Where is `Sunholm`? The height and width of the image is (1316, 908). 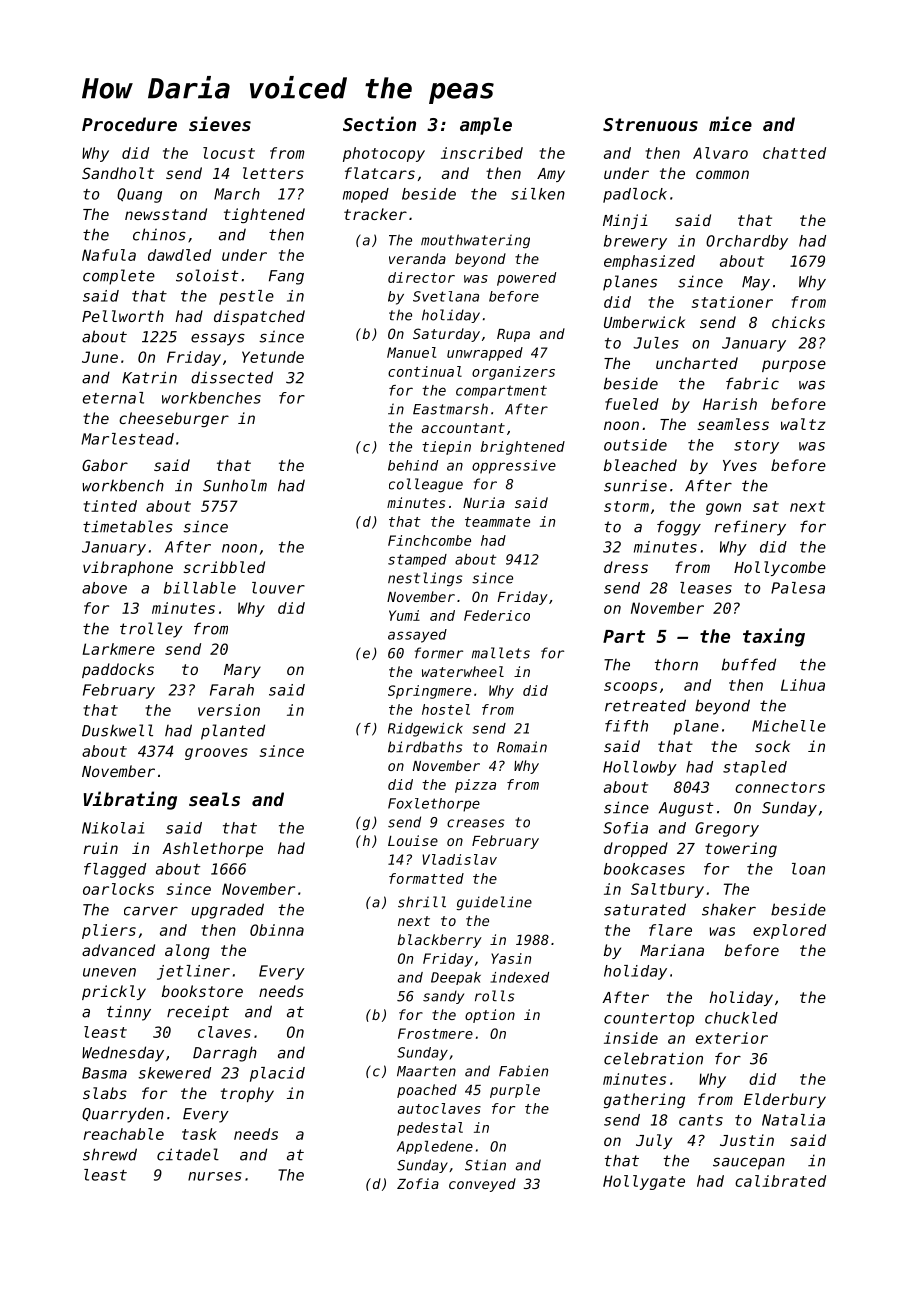
Sunholm is located at coordinates (235, 485).
